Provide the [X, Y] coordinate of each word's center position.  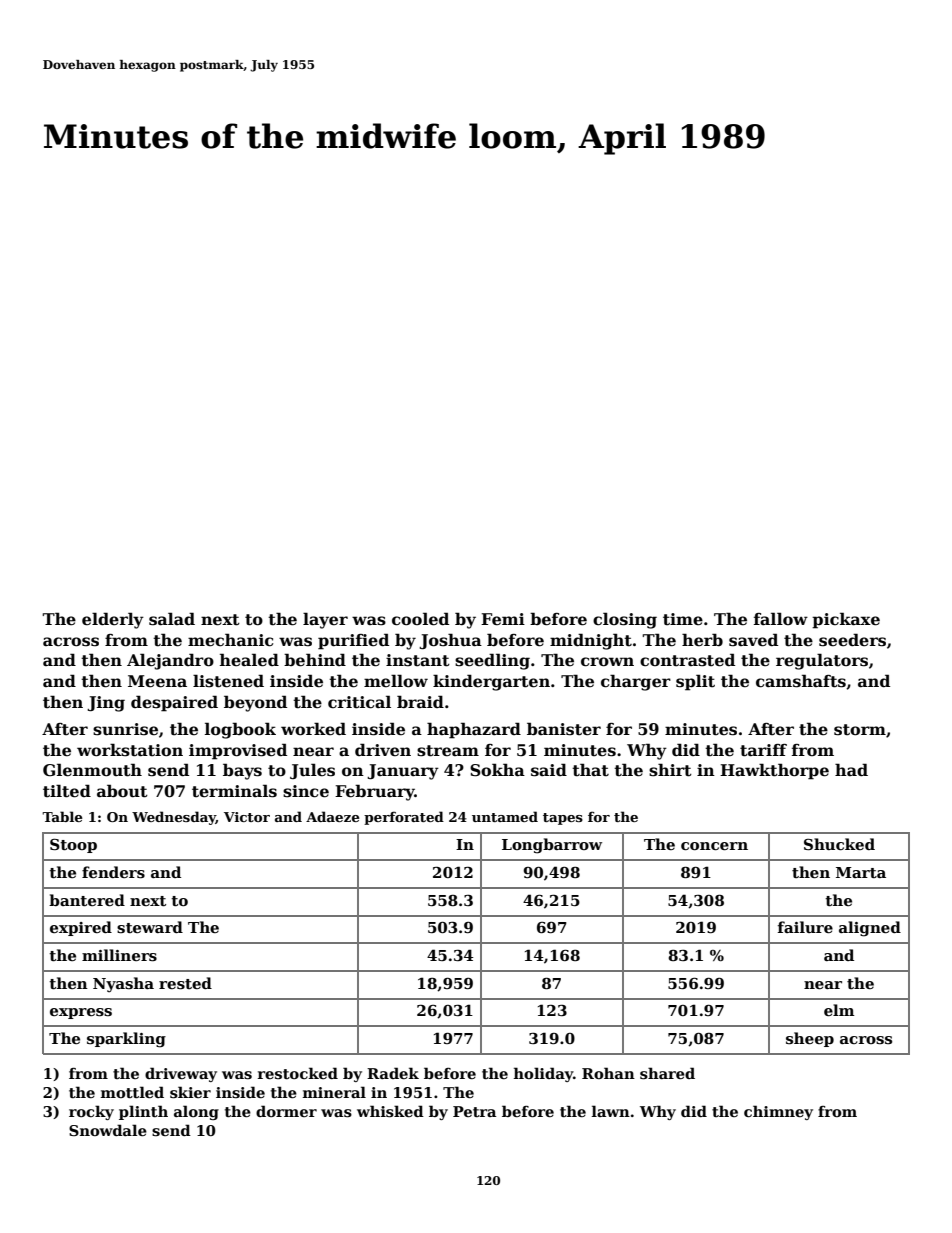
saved [753, 640]
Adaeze [332, 816]
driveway [181, 1074]
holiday [543, 1074]
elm [839, 1010]
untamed [505, 816]
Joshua [450, 641]
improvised [238, 751]
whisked [390, 1111]
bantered [87, 900]
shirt [670, 770]
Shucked [839, 844]
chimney [778, 1112]
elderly [113, 620]
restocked [298, 1073]
